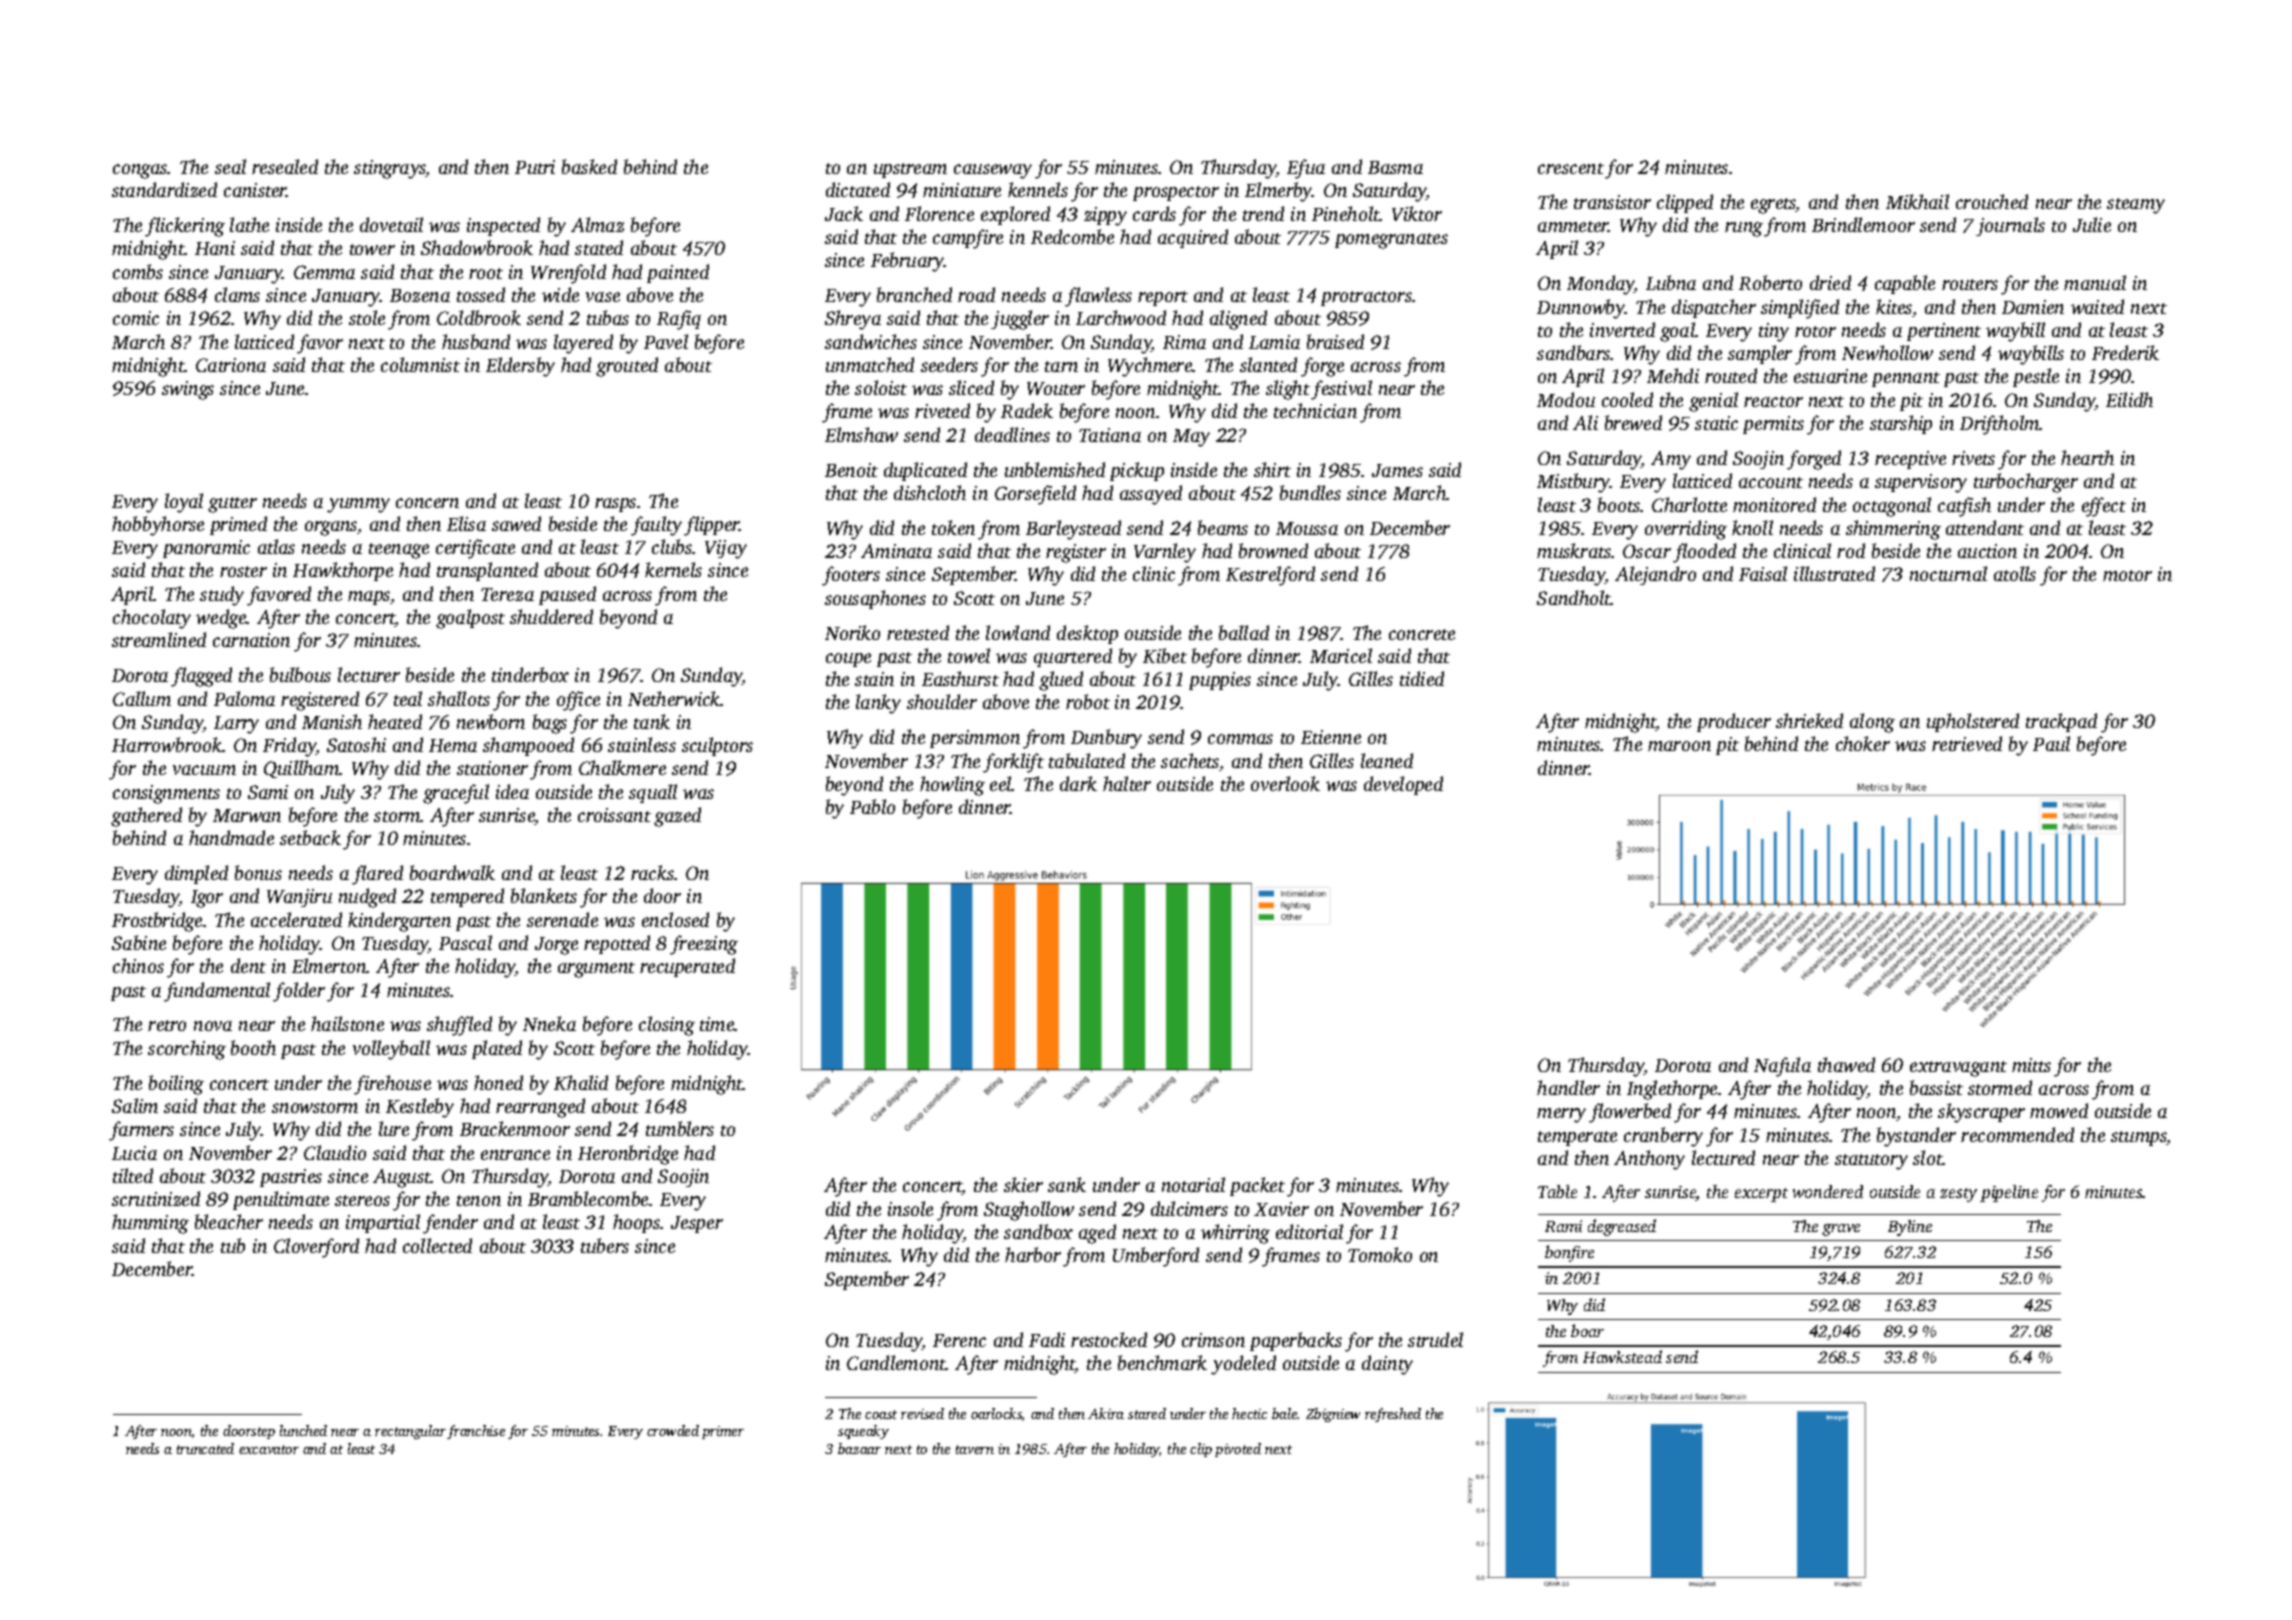  What do you see at coordinates (2092, 224) in the screenshot?
I see `Julie` at bounding box center [2092, 224].
